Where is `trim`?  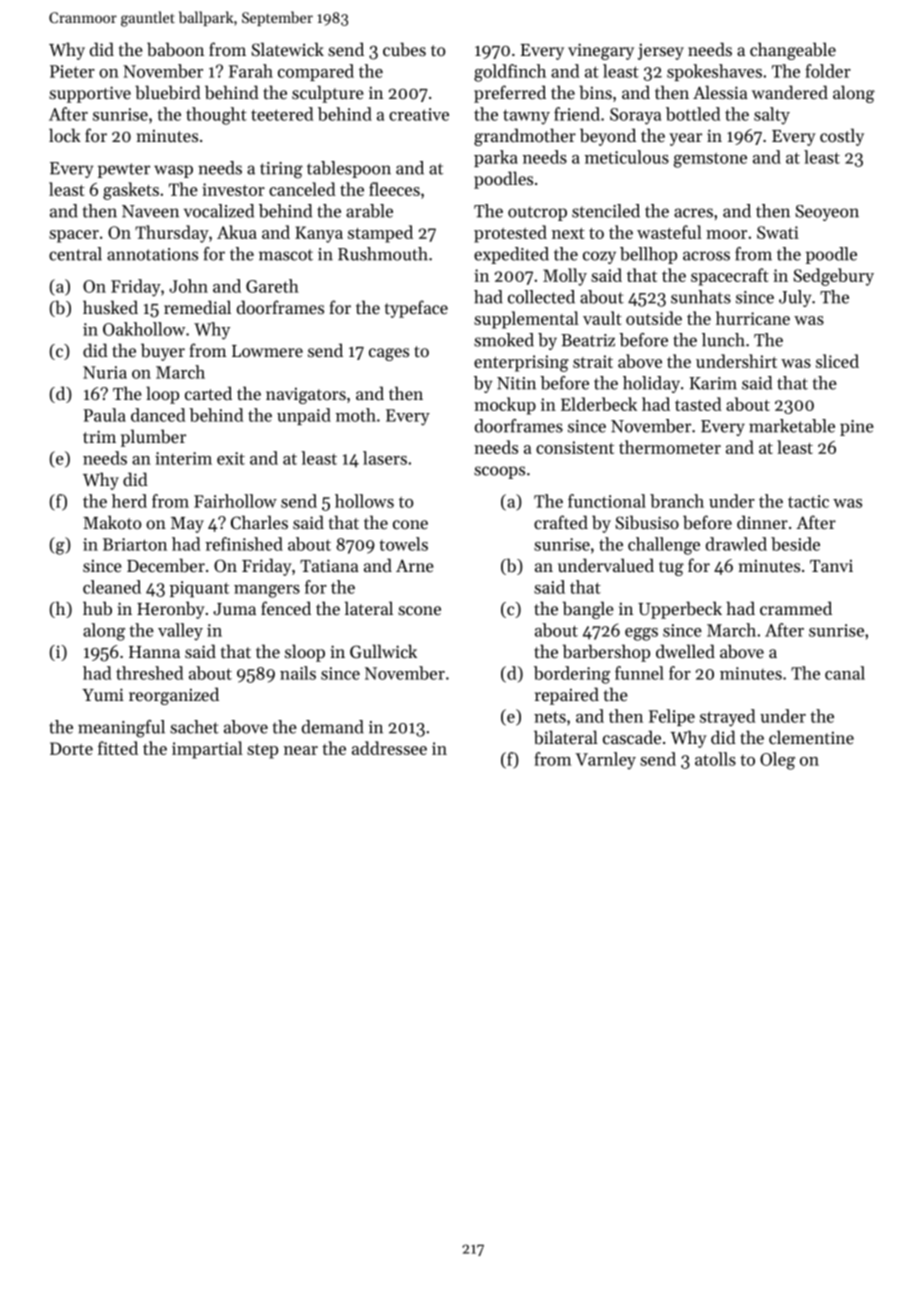
trim is located at coordinates (99, 436).
